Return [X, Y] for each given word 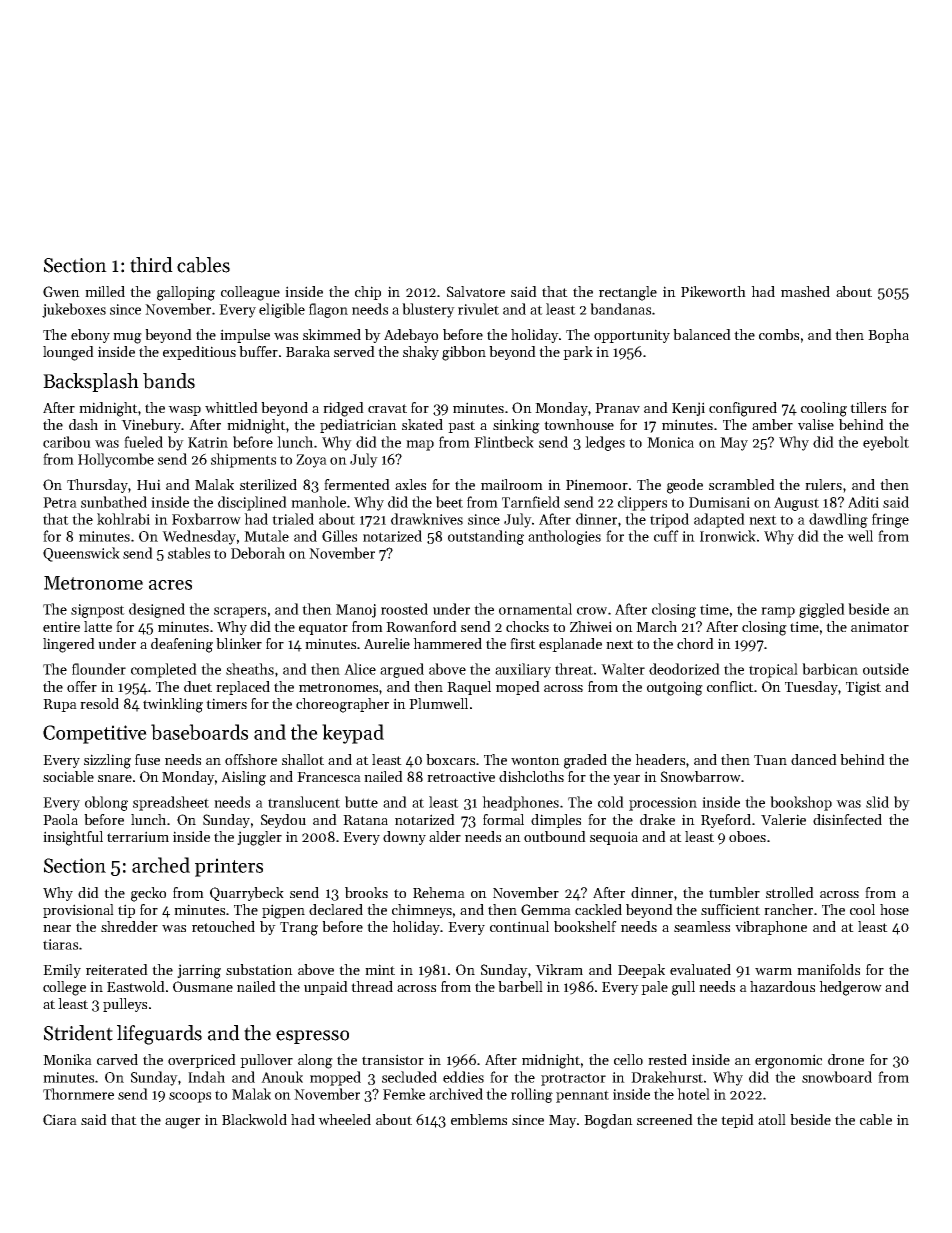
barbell [520, 986]
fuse [147, 759]
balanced [702, 334]
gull [683, 988]
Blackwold [254, 1119]
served [354, 351]
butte [361, 802]
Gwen [61, 291]
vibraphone [771, 928]
